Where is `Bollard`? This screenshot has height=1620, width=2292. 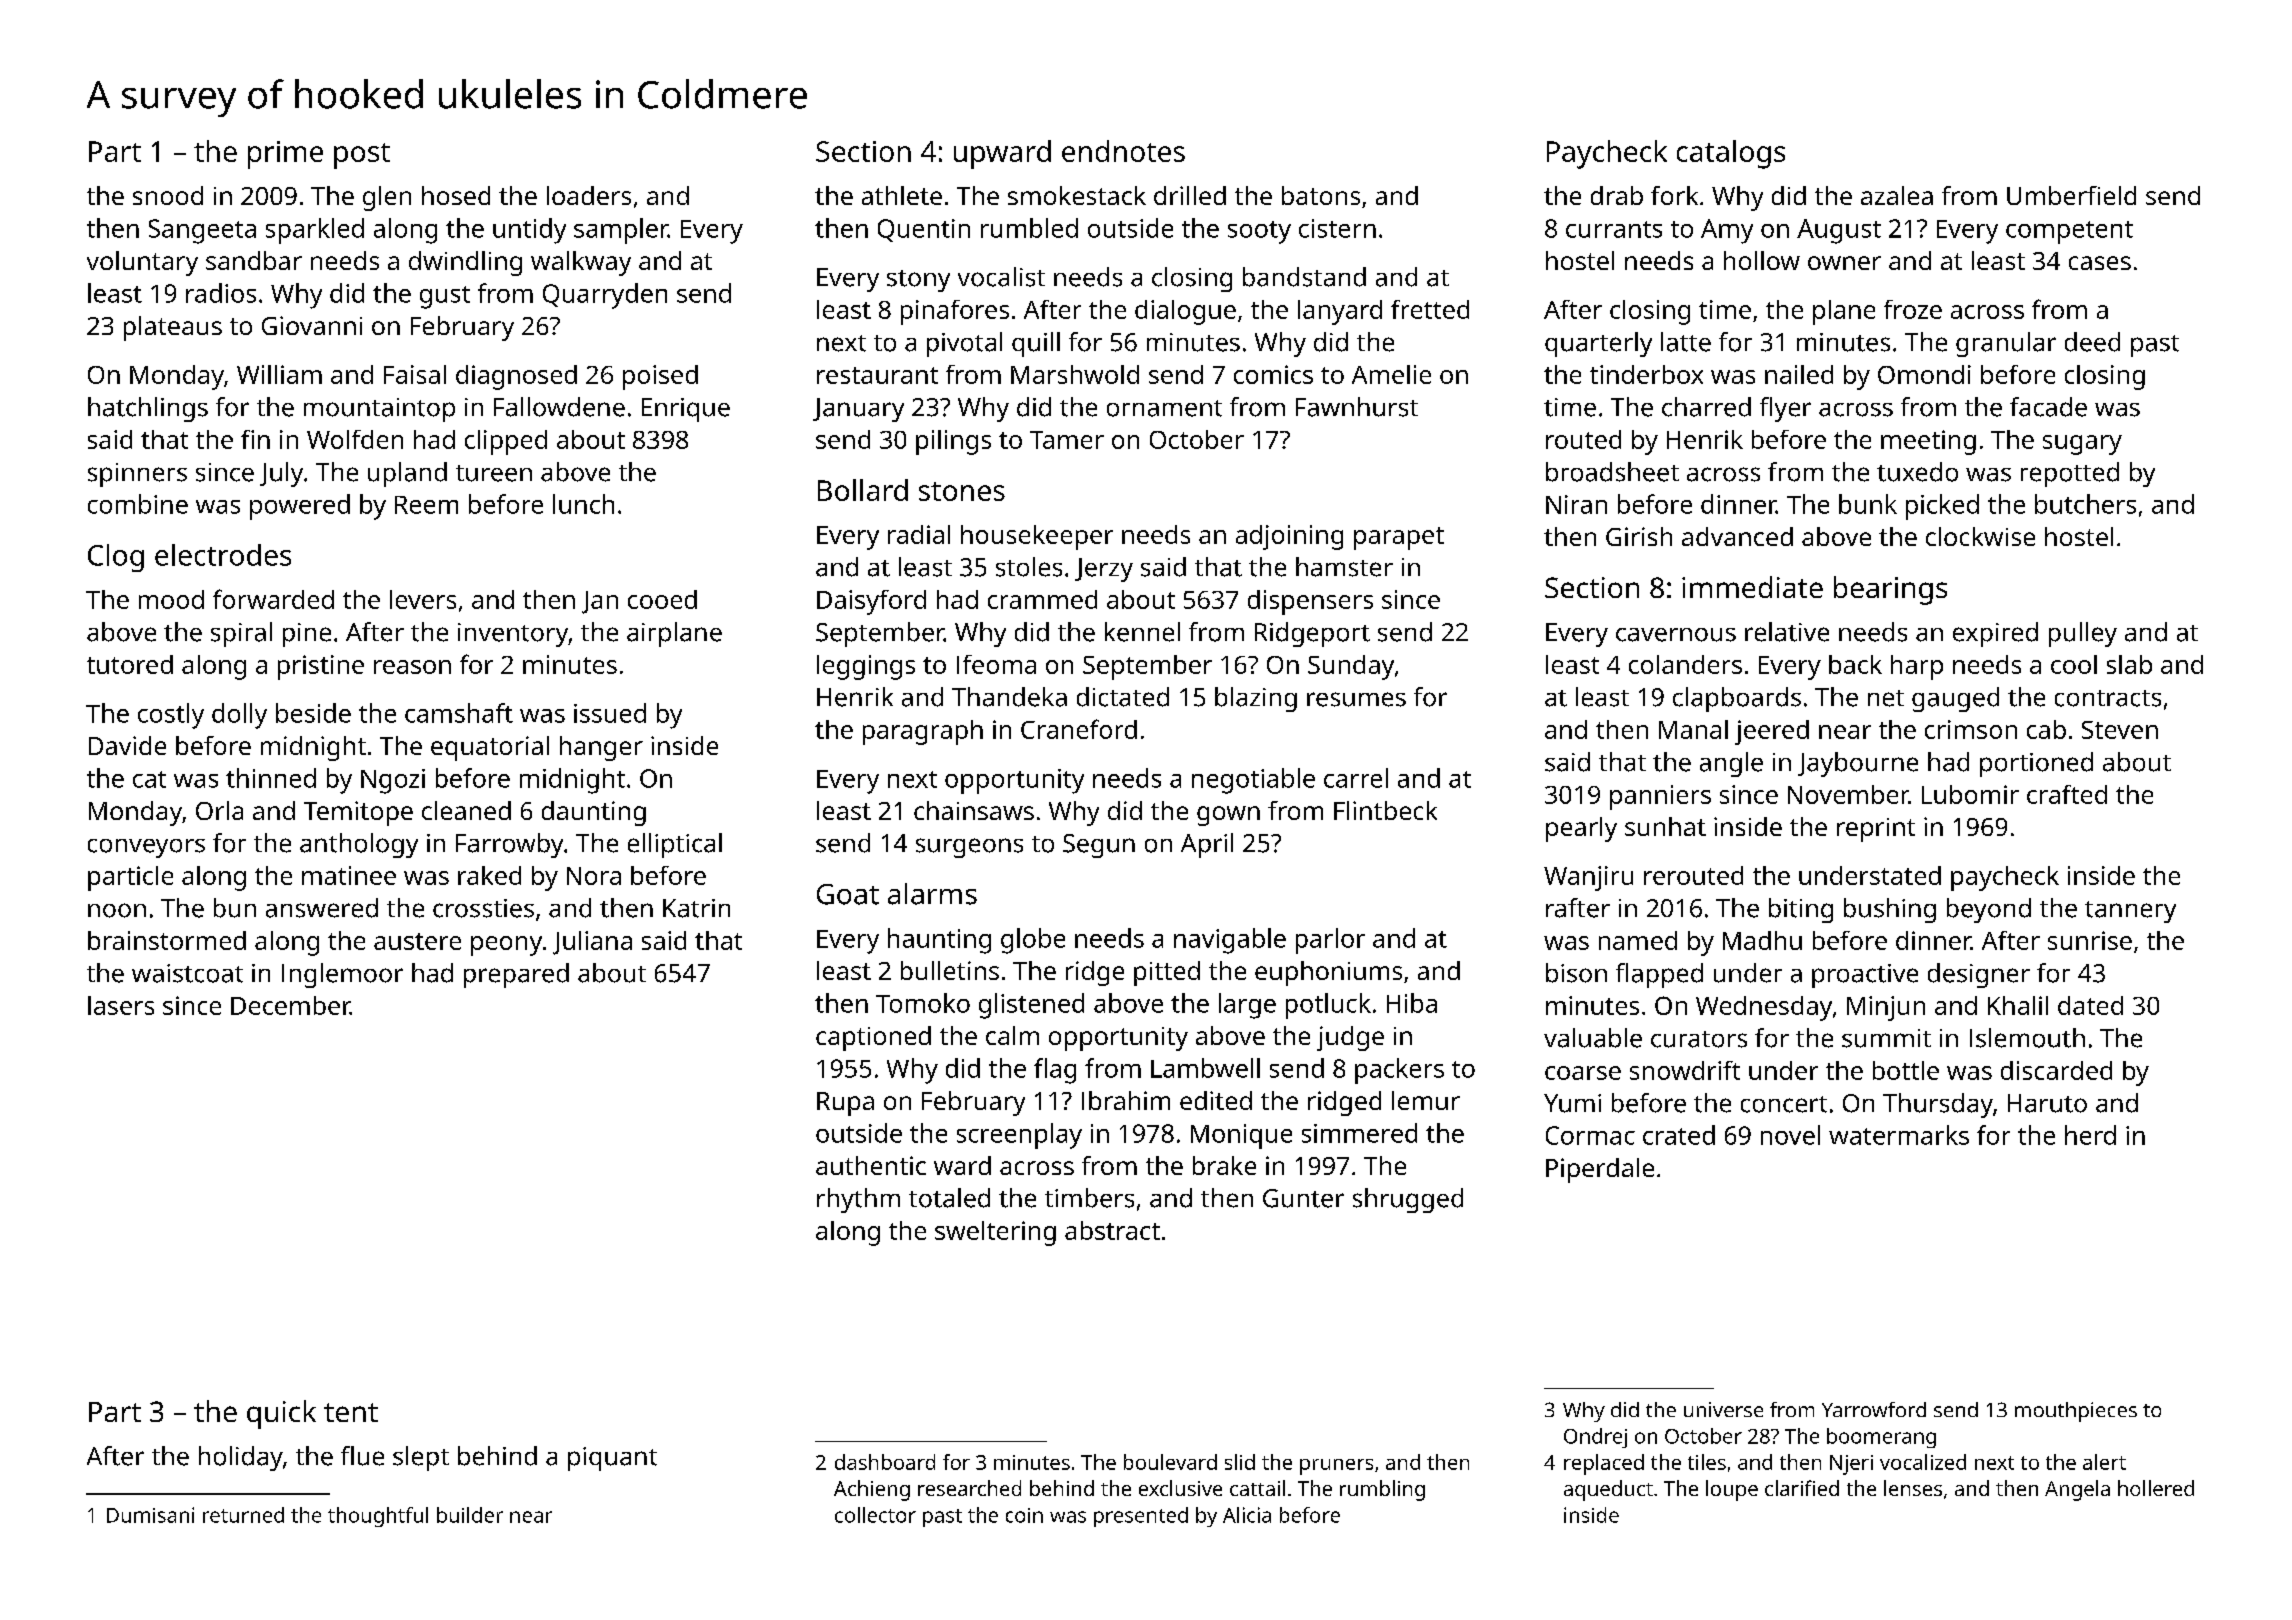
Bollard is located at coordinates (863, 490).
